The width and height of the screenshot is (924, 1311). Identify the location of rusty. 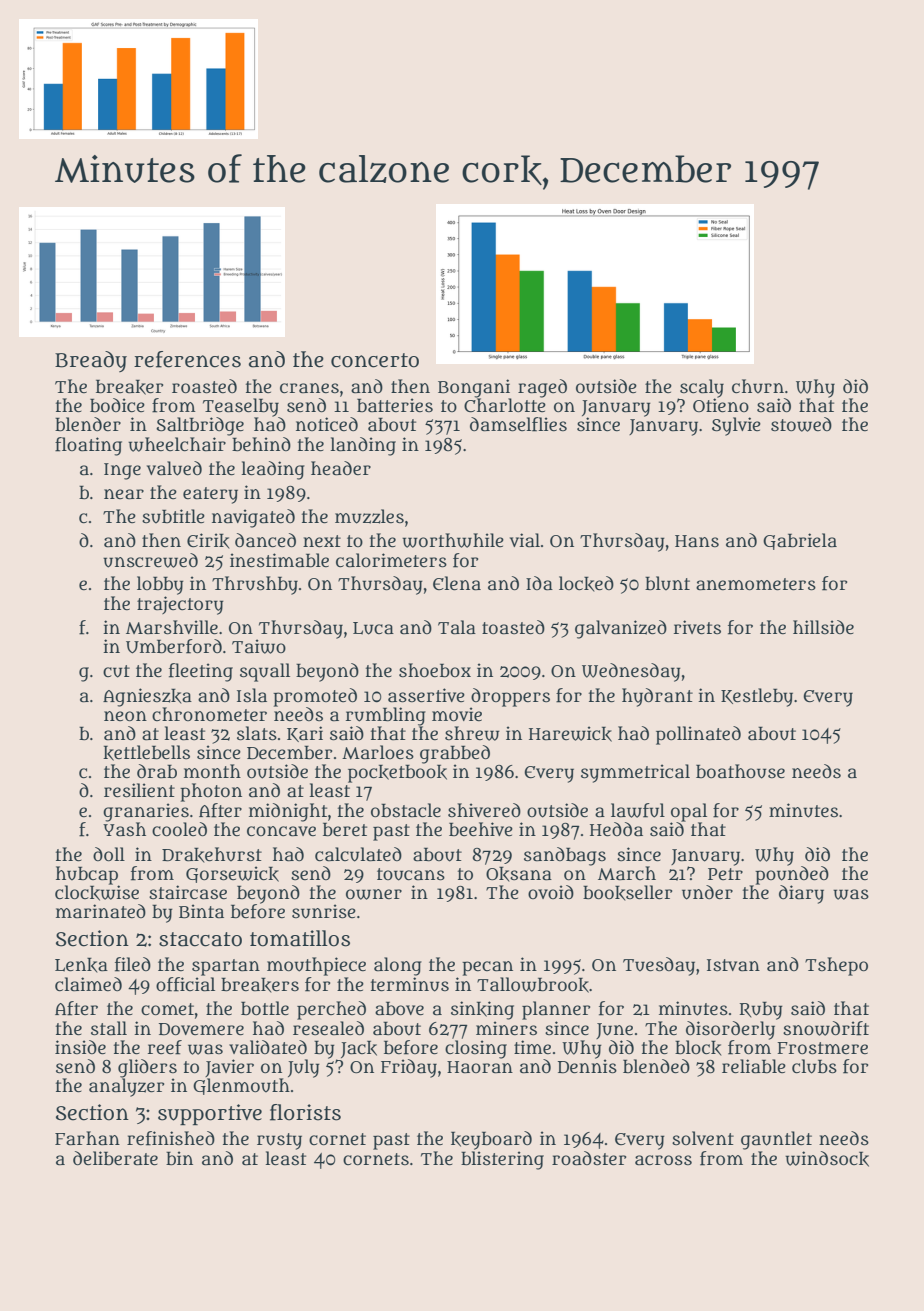
(279, 1141).
